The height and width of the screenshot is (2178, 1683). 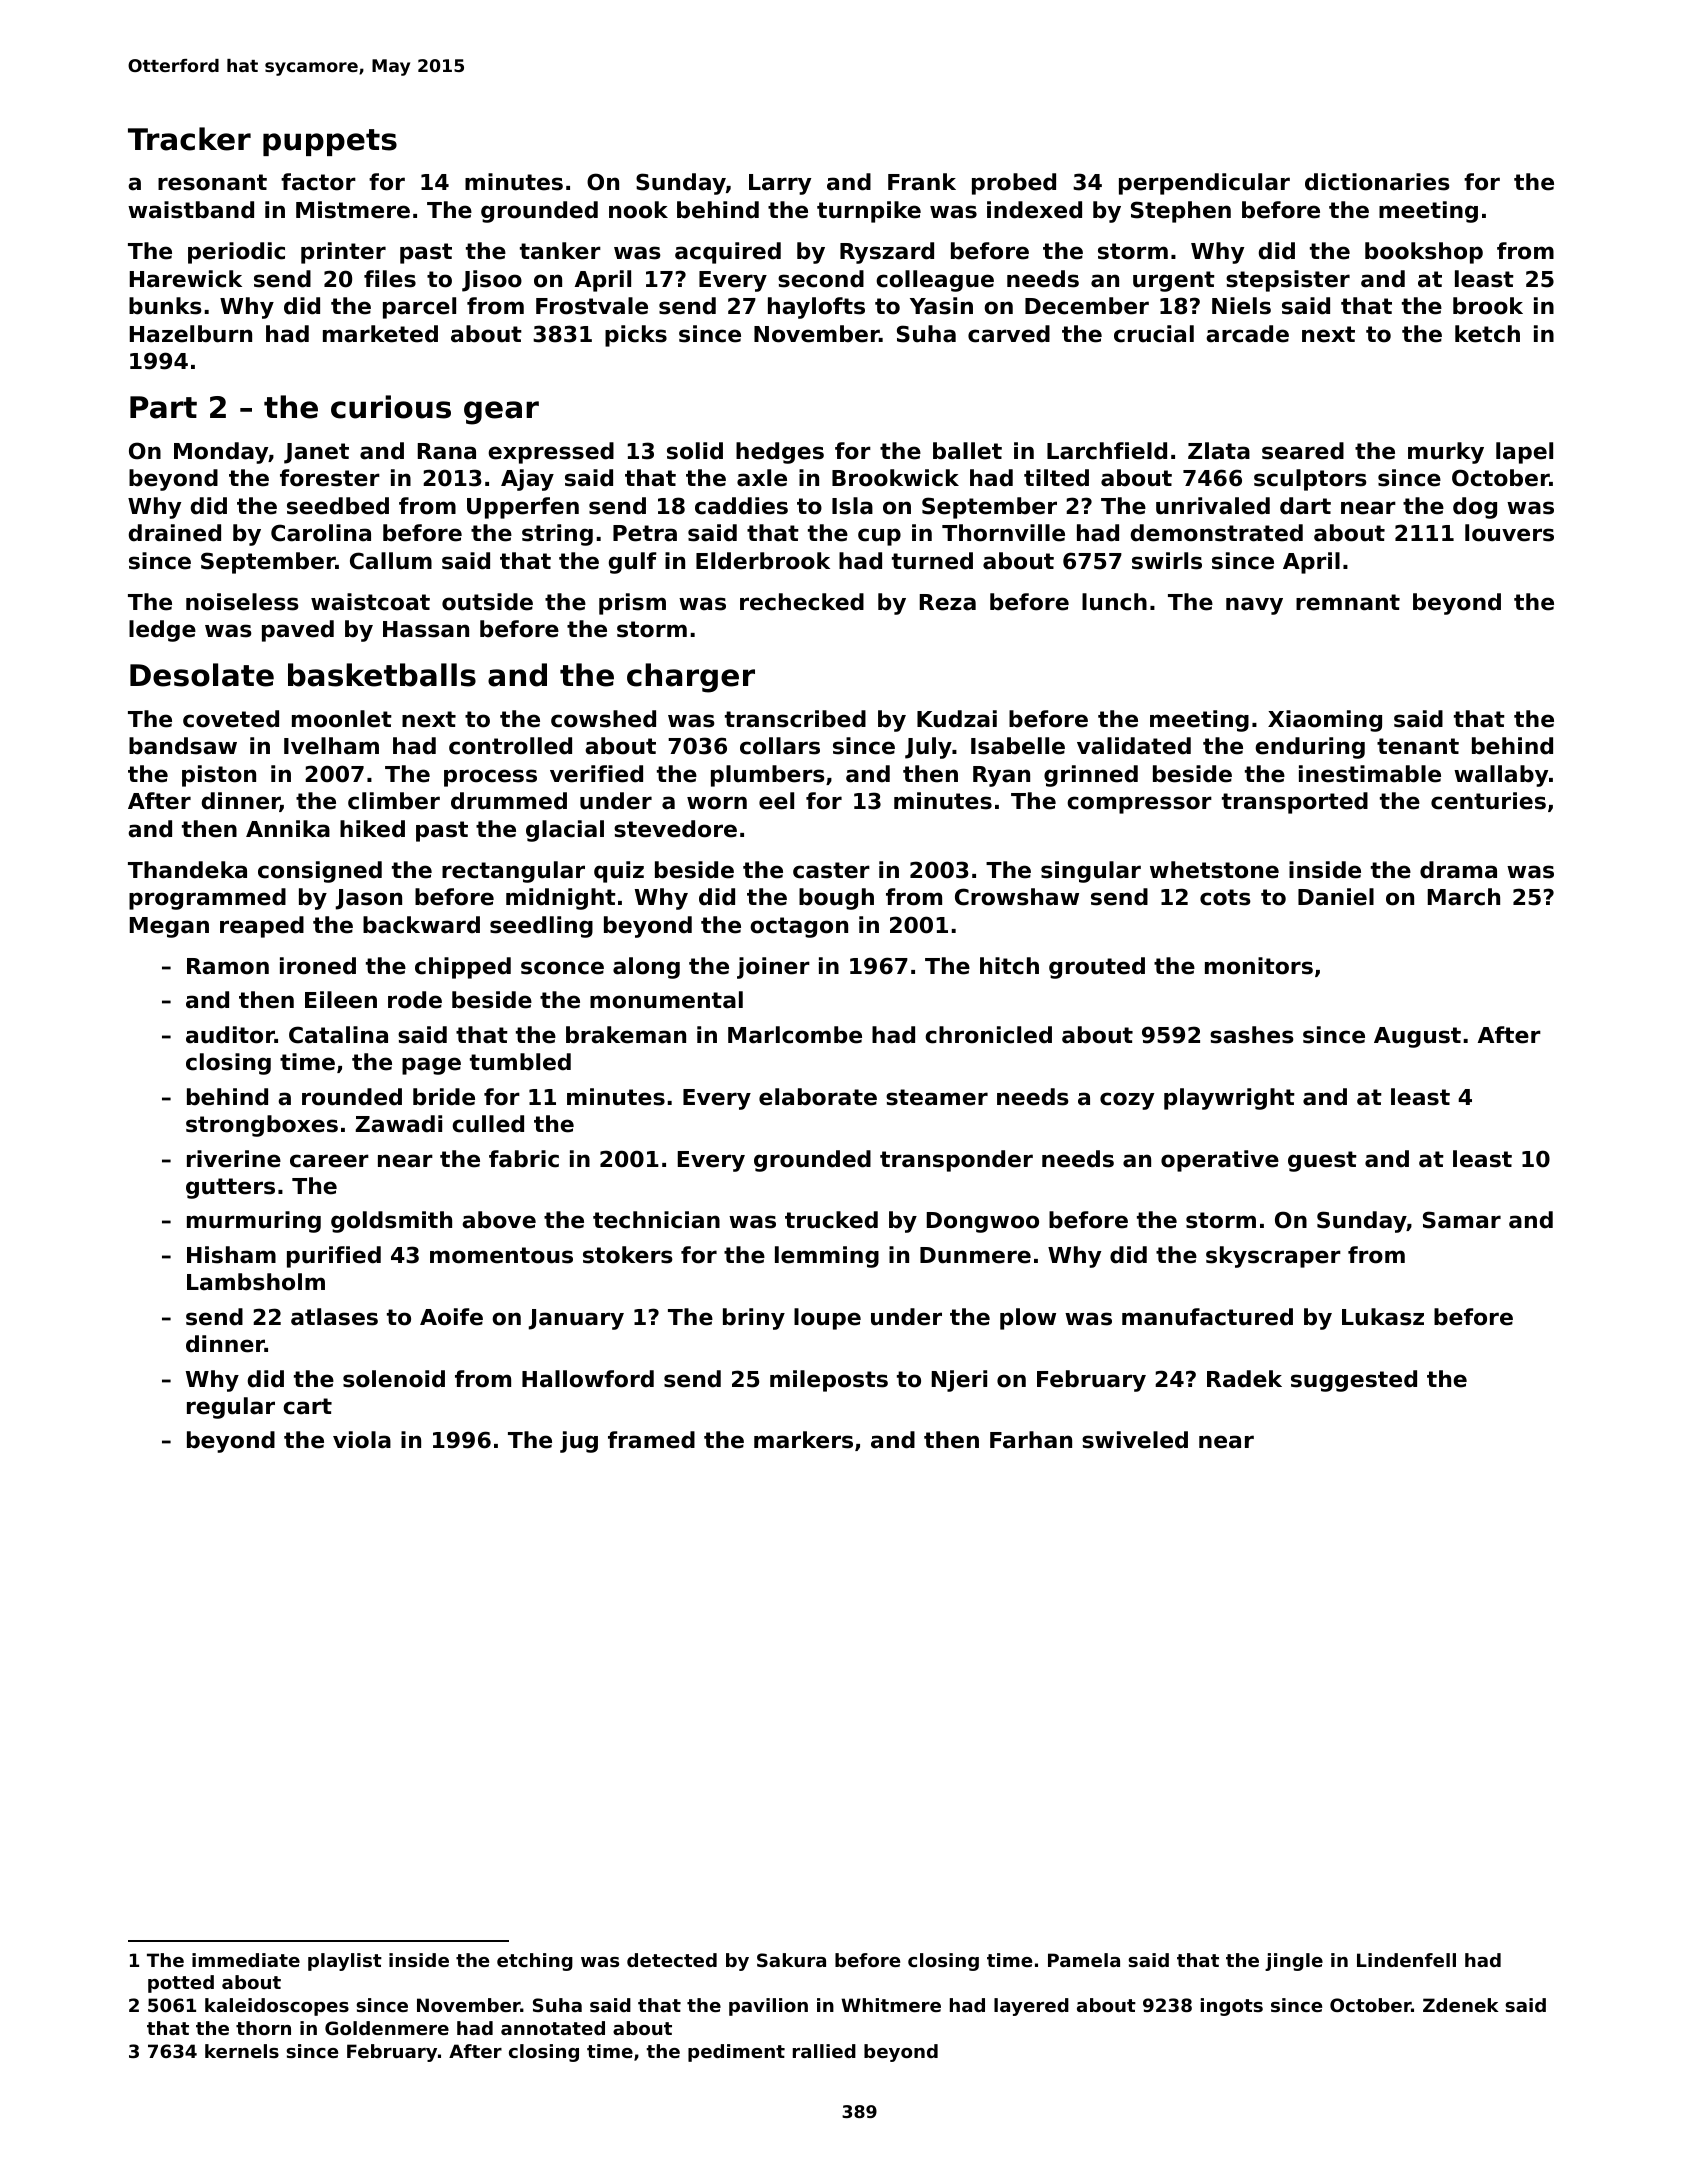 What do you see at coordinates (802, 602) in the screenshot?
I see `rechecked` at bounding box center [802, 602].
